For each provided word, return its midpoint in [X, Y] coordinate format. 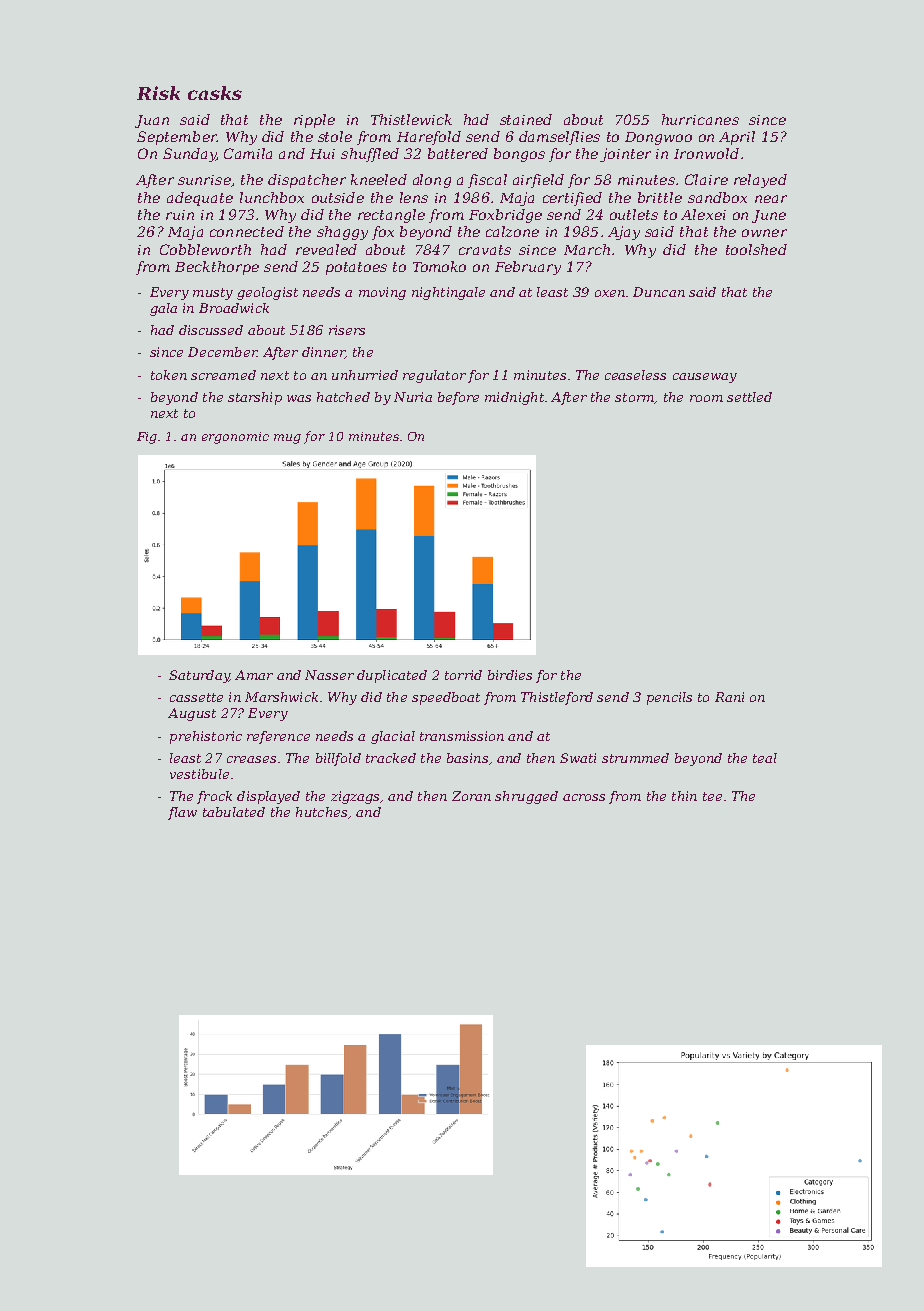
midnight [514, 398]
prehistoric [206, 737]
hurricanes [700, 119]
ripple [314, 121]
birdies [510, 675]
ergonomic [235, 438]
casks [215, 93]
